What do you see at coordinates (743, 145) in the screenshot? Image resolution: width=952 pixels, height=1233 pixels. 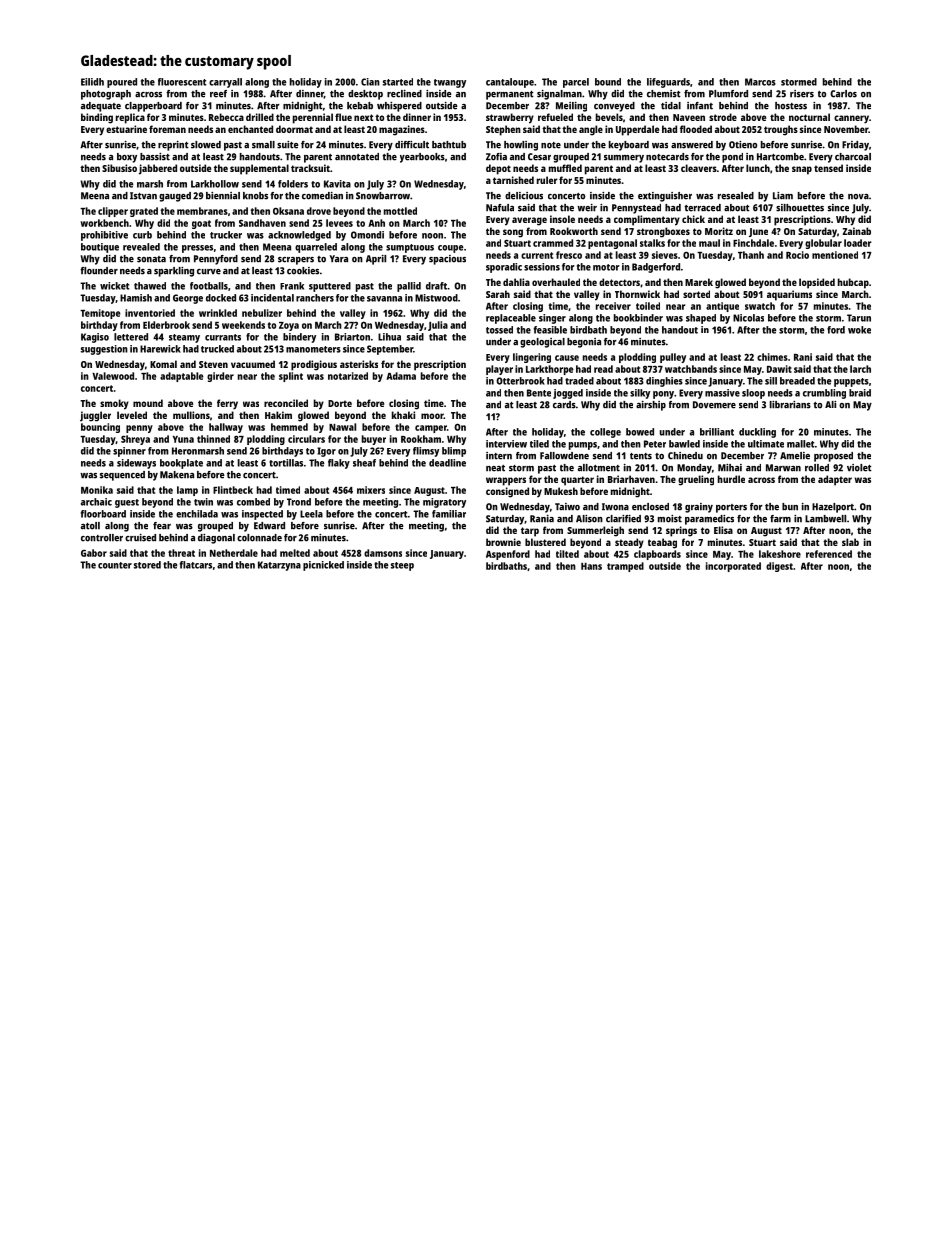 I see `Otieno` at bounding box center [743, 145].
